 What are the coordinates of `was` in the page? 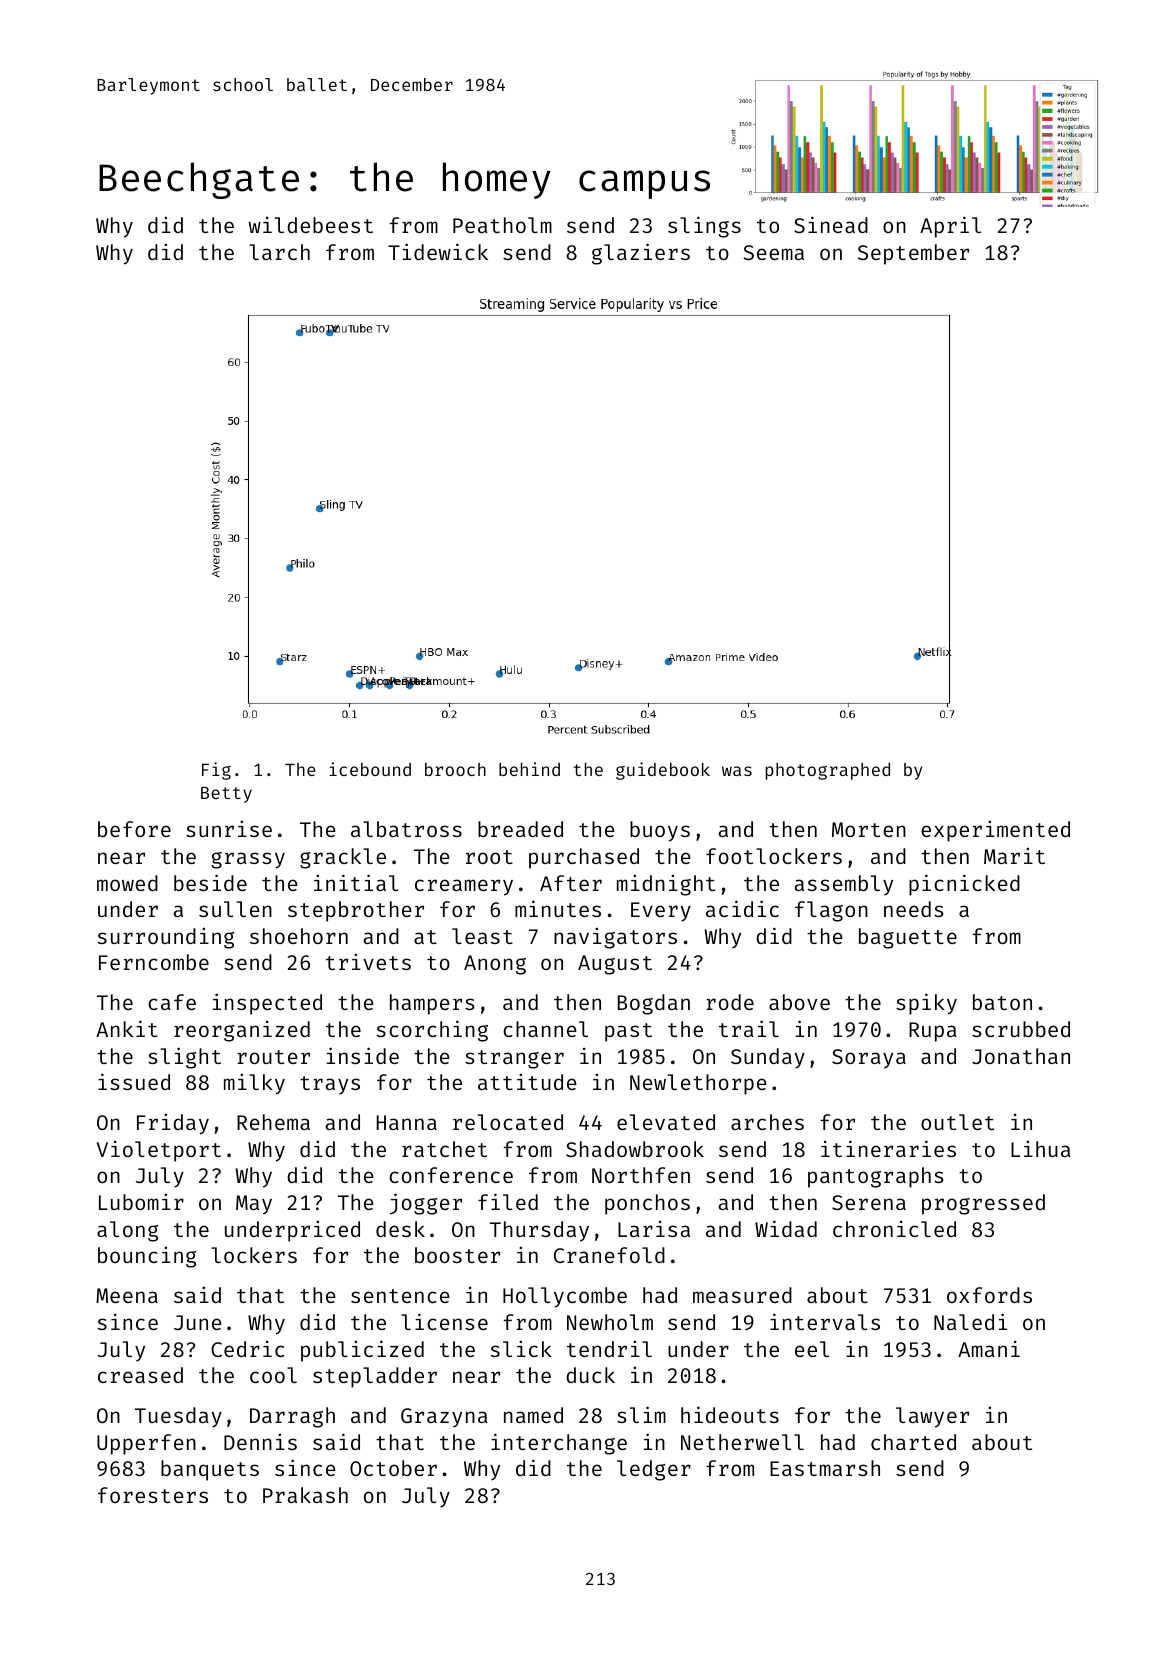 It's located at (737, 771).
